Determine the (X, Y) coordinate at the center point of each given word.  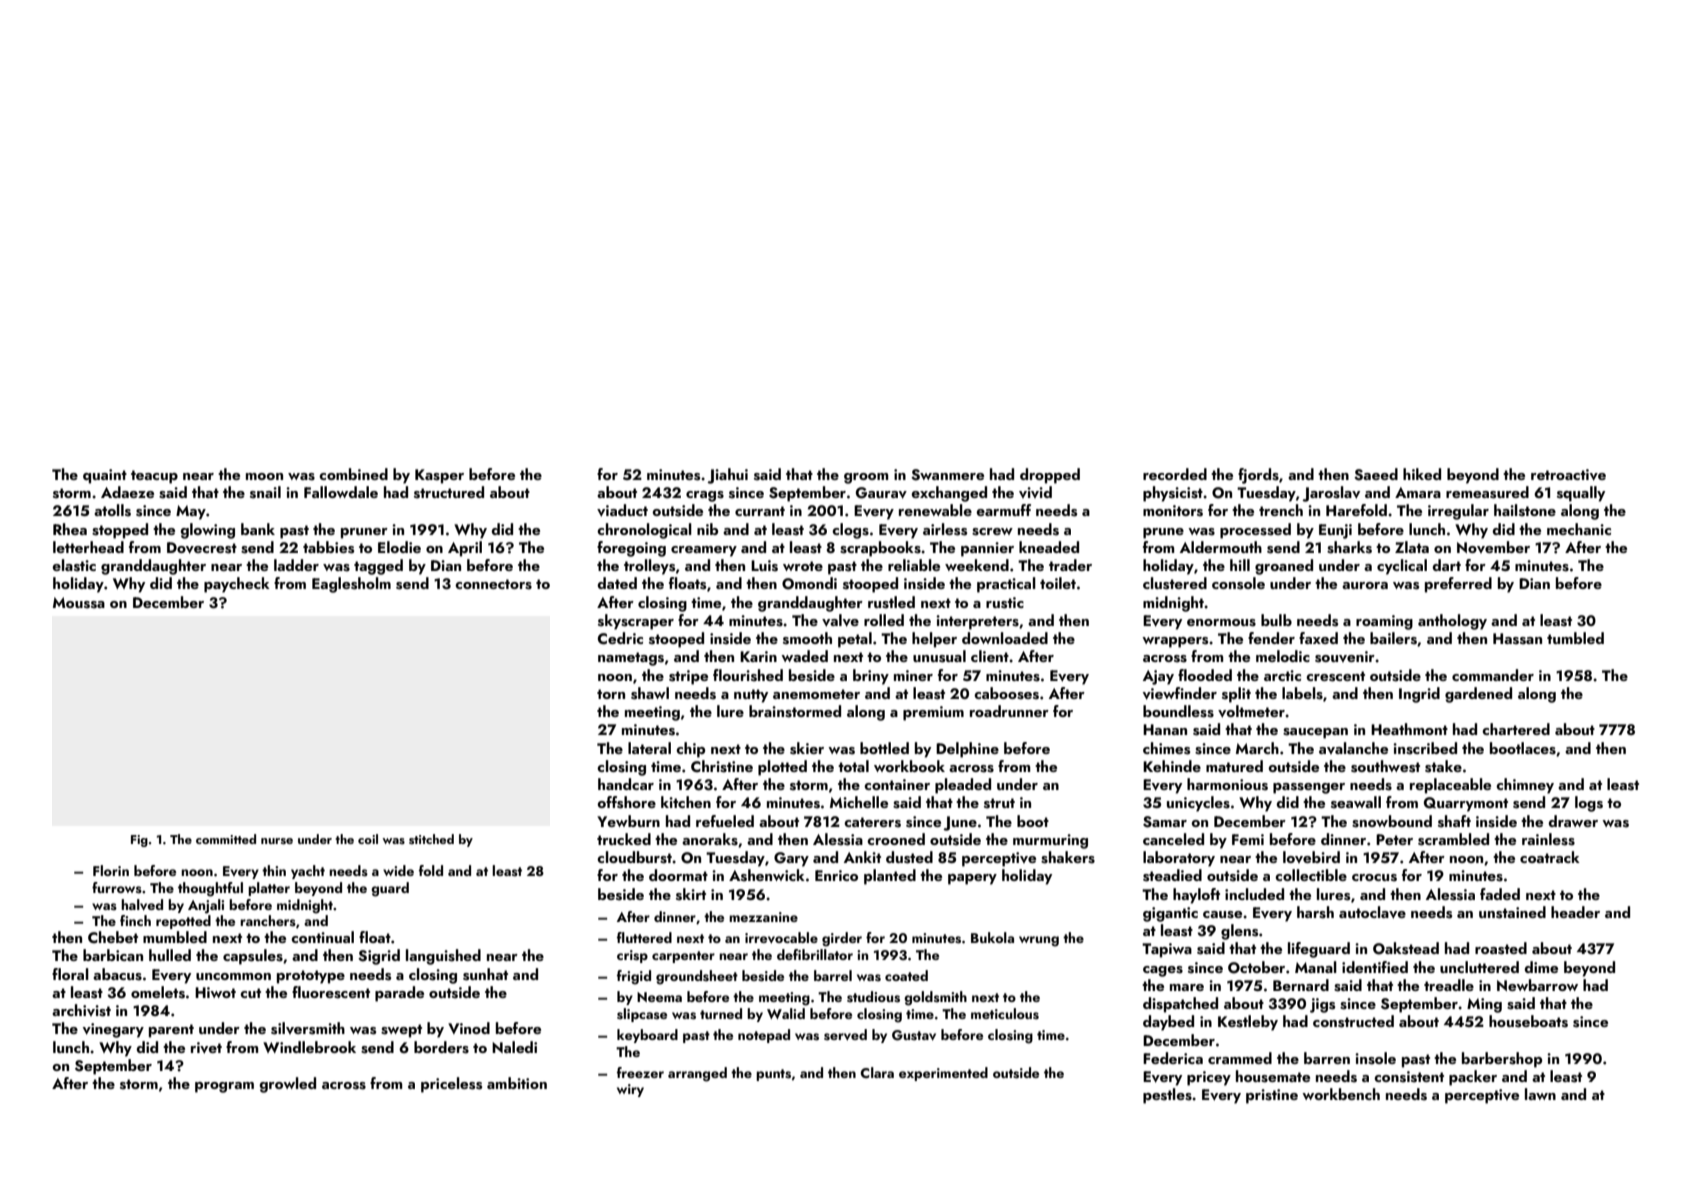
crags (705, 496)
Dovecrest (202, 548)
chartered (1516, 729)
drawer (1573, 821)
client (990, 656)
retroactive (1568, 475)
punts (773, 1075)
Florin (111, 870)
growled (287, 1085)
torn (611, 694)
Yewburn (628, 821)
